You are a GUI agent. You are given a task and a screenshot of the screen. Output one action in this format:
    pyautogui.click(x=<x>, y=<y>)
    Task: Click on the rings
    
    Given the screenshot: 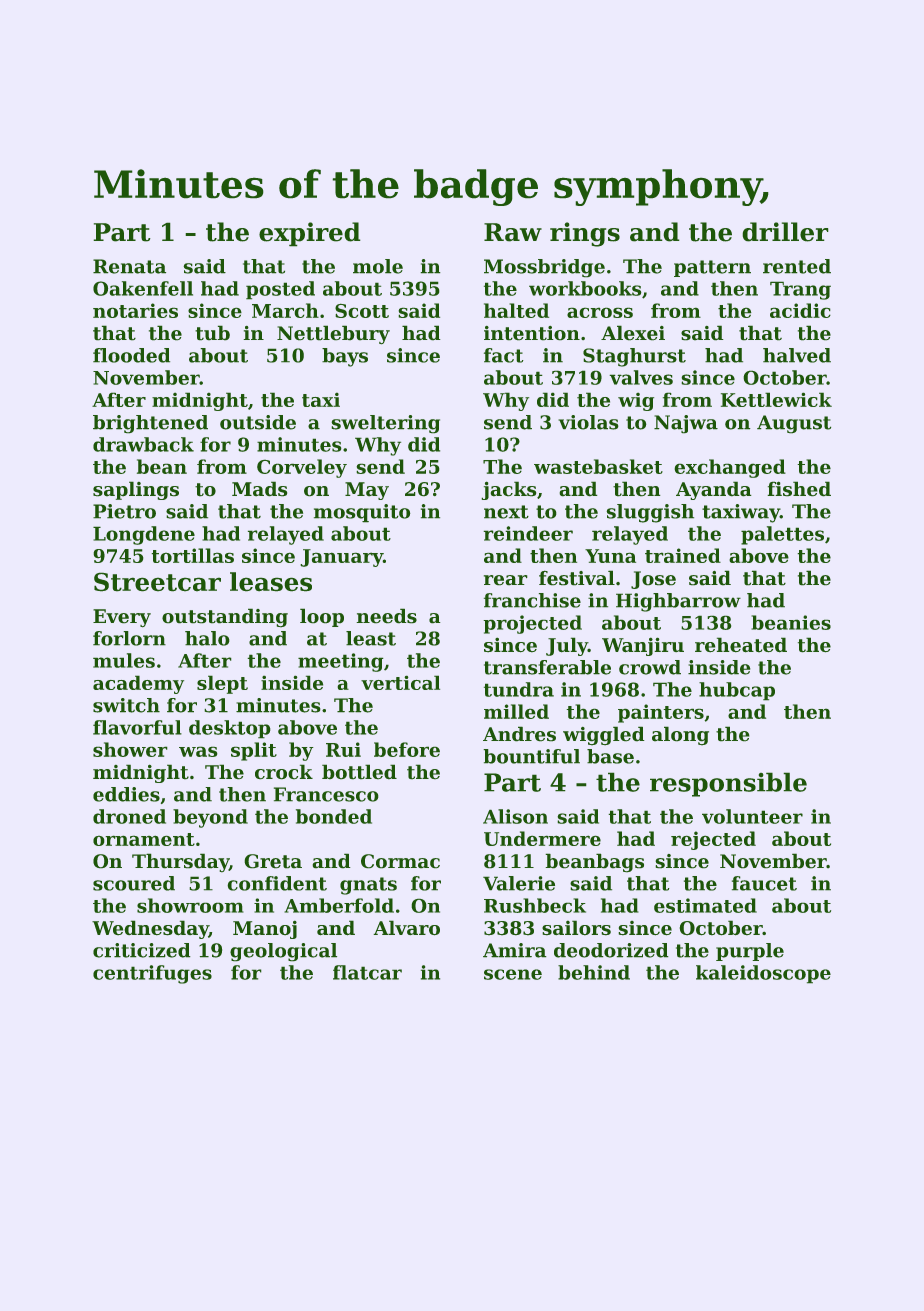 What is the action you would take?
    pyautogui.click(x=585, y=234)
